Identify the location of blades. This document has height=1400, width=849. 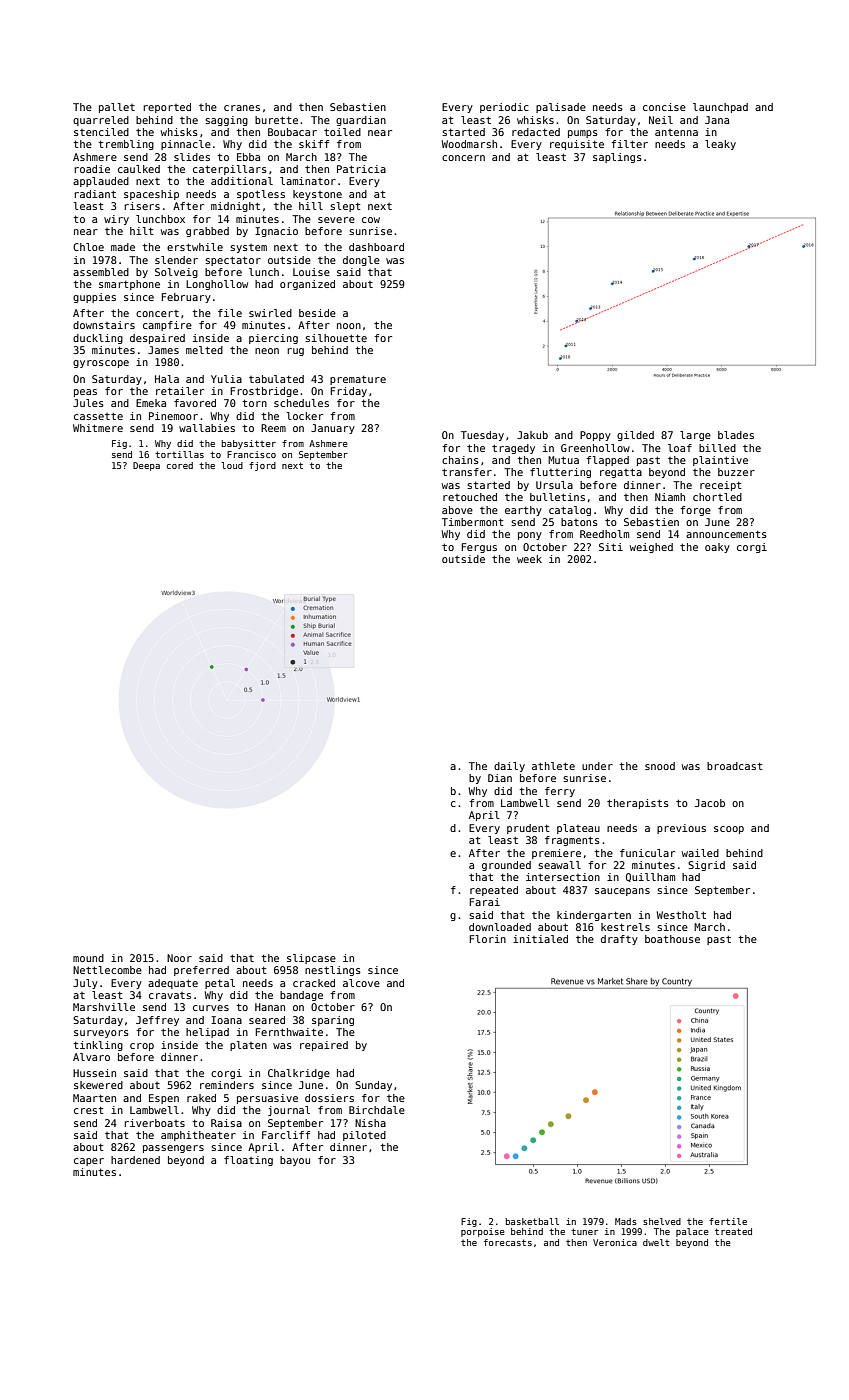
(736, 435).
